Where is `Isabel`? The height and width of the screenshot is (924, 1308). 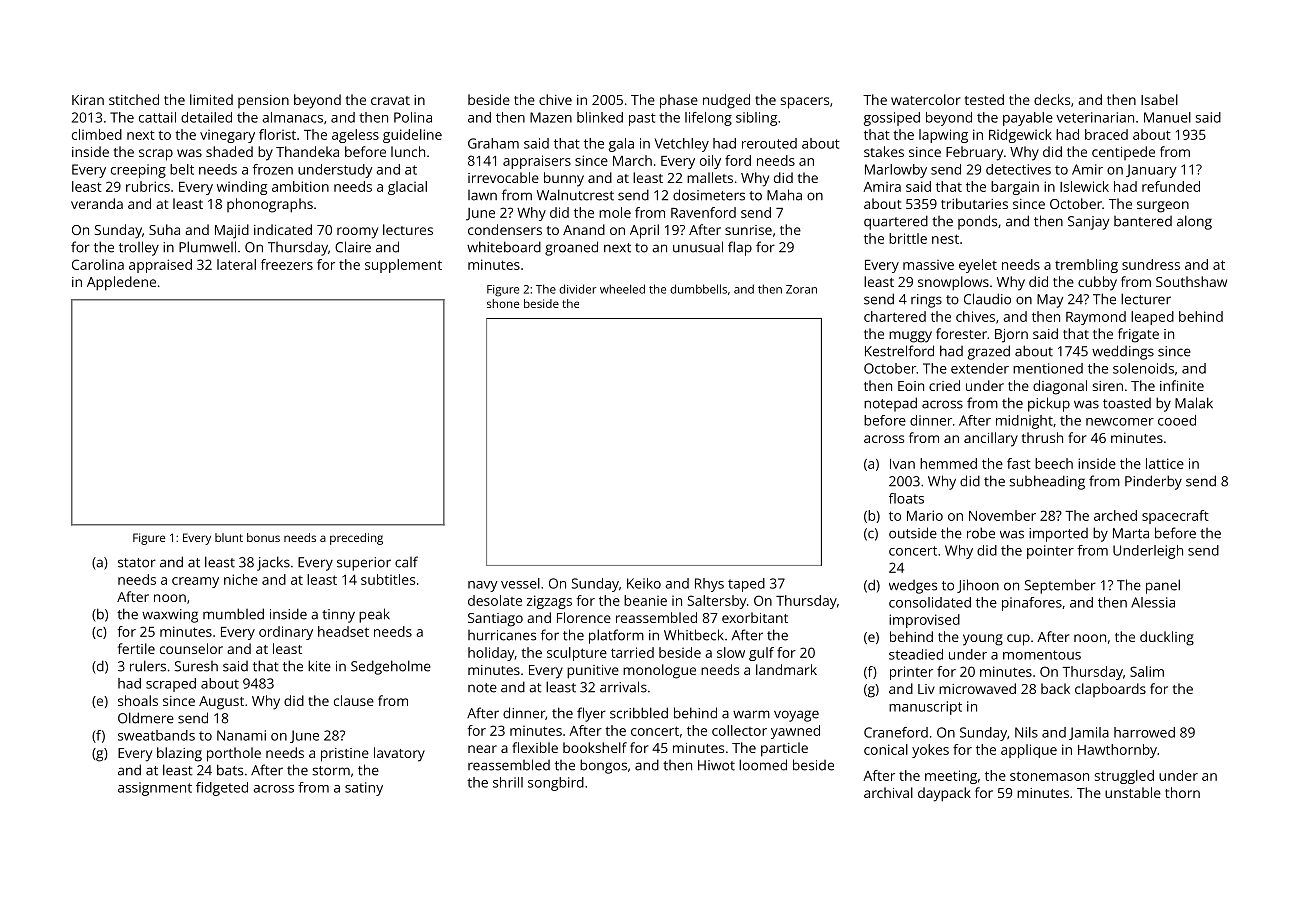
Isabel is located at coordinates (1159, 99).
